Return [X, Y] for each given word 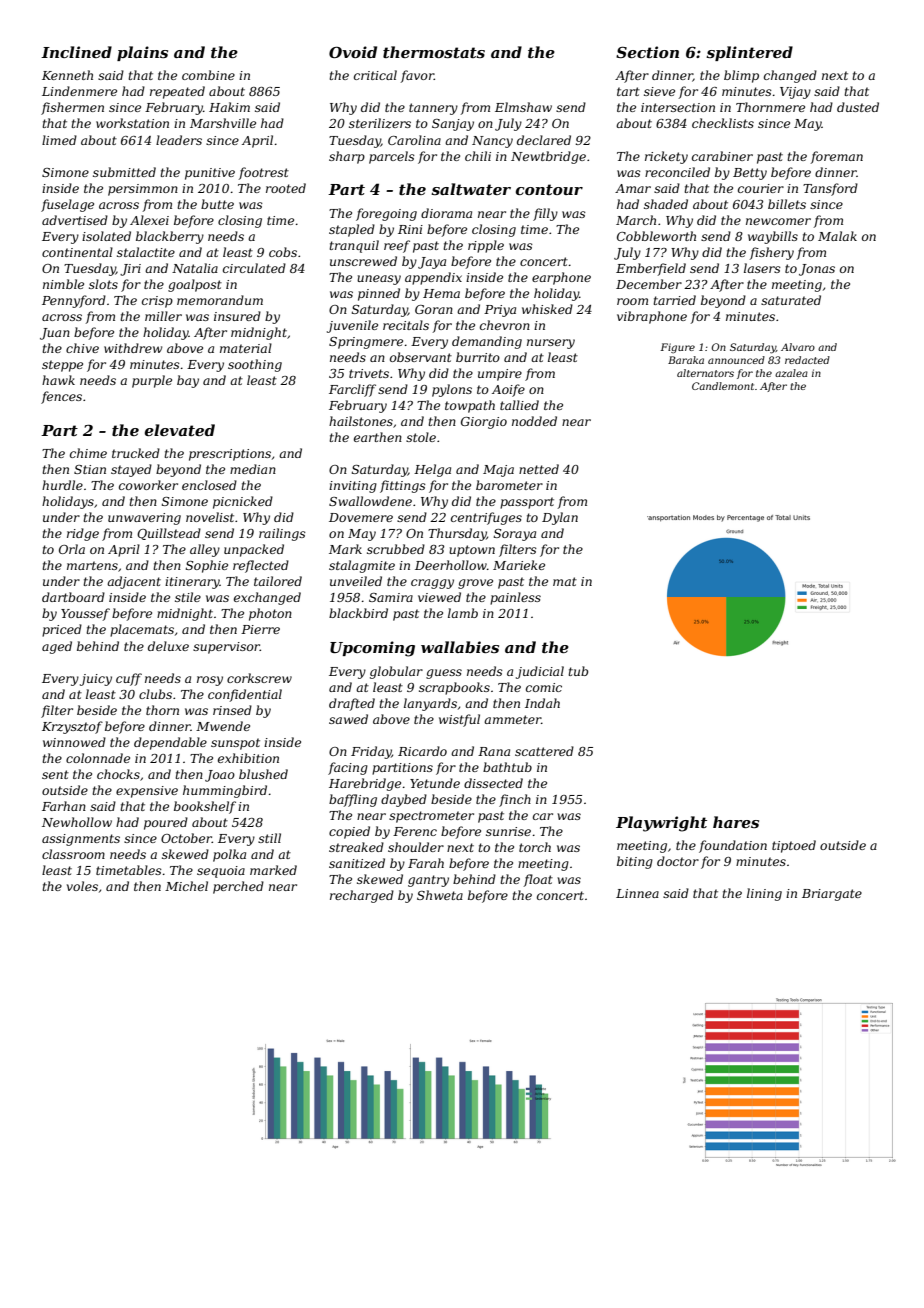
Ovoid [353, 52]
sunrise [508, 831]
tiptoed [794, 846]
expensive [147, 792]
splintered [749, 53]
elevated [180, 430]
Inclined [76, 52]
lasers [762, 268]
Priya [500, 311]
